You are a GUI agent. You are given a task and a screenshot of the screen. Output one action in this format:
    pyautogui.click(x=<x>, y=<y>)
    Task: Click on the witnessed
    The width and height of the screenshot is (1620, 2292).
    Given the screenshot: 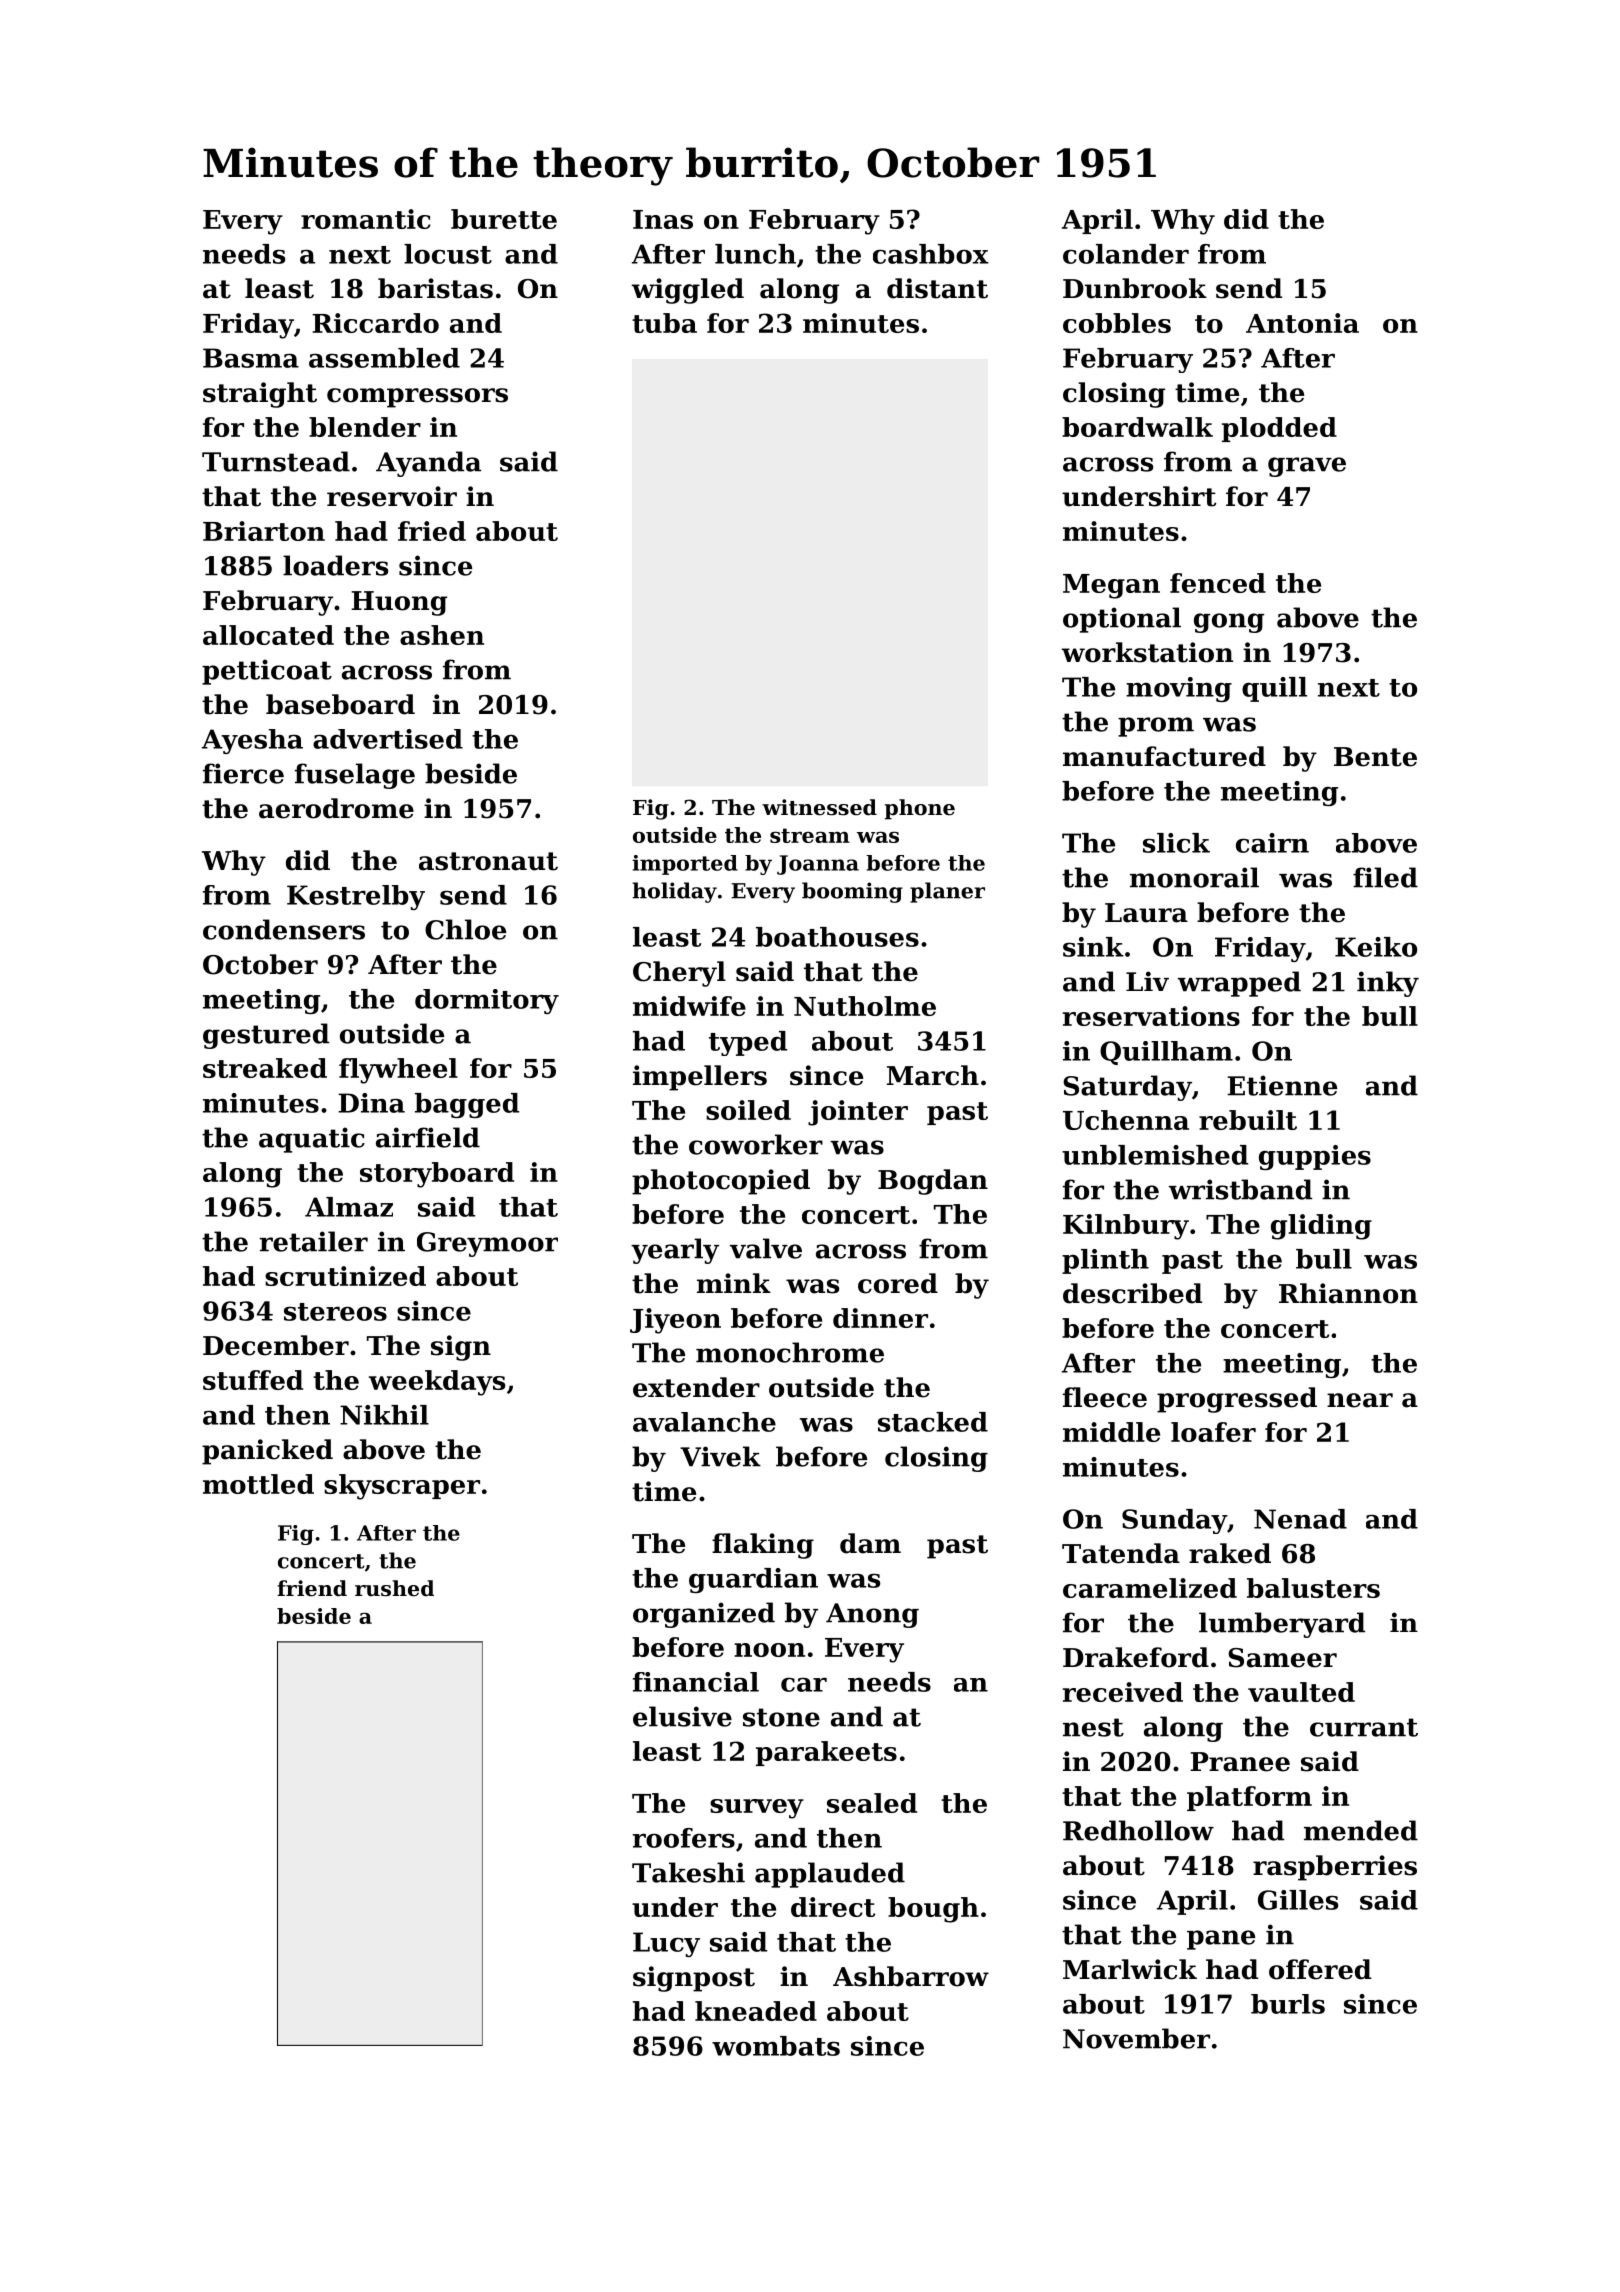 What is the action you would take?
    pyautogui.click(x=819, y=807)
